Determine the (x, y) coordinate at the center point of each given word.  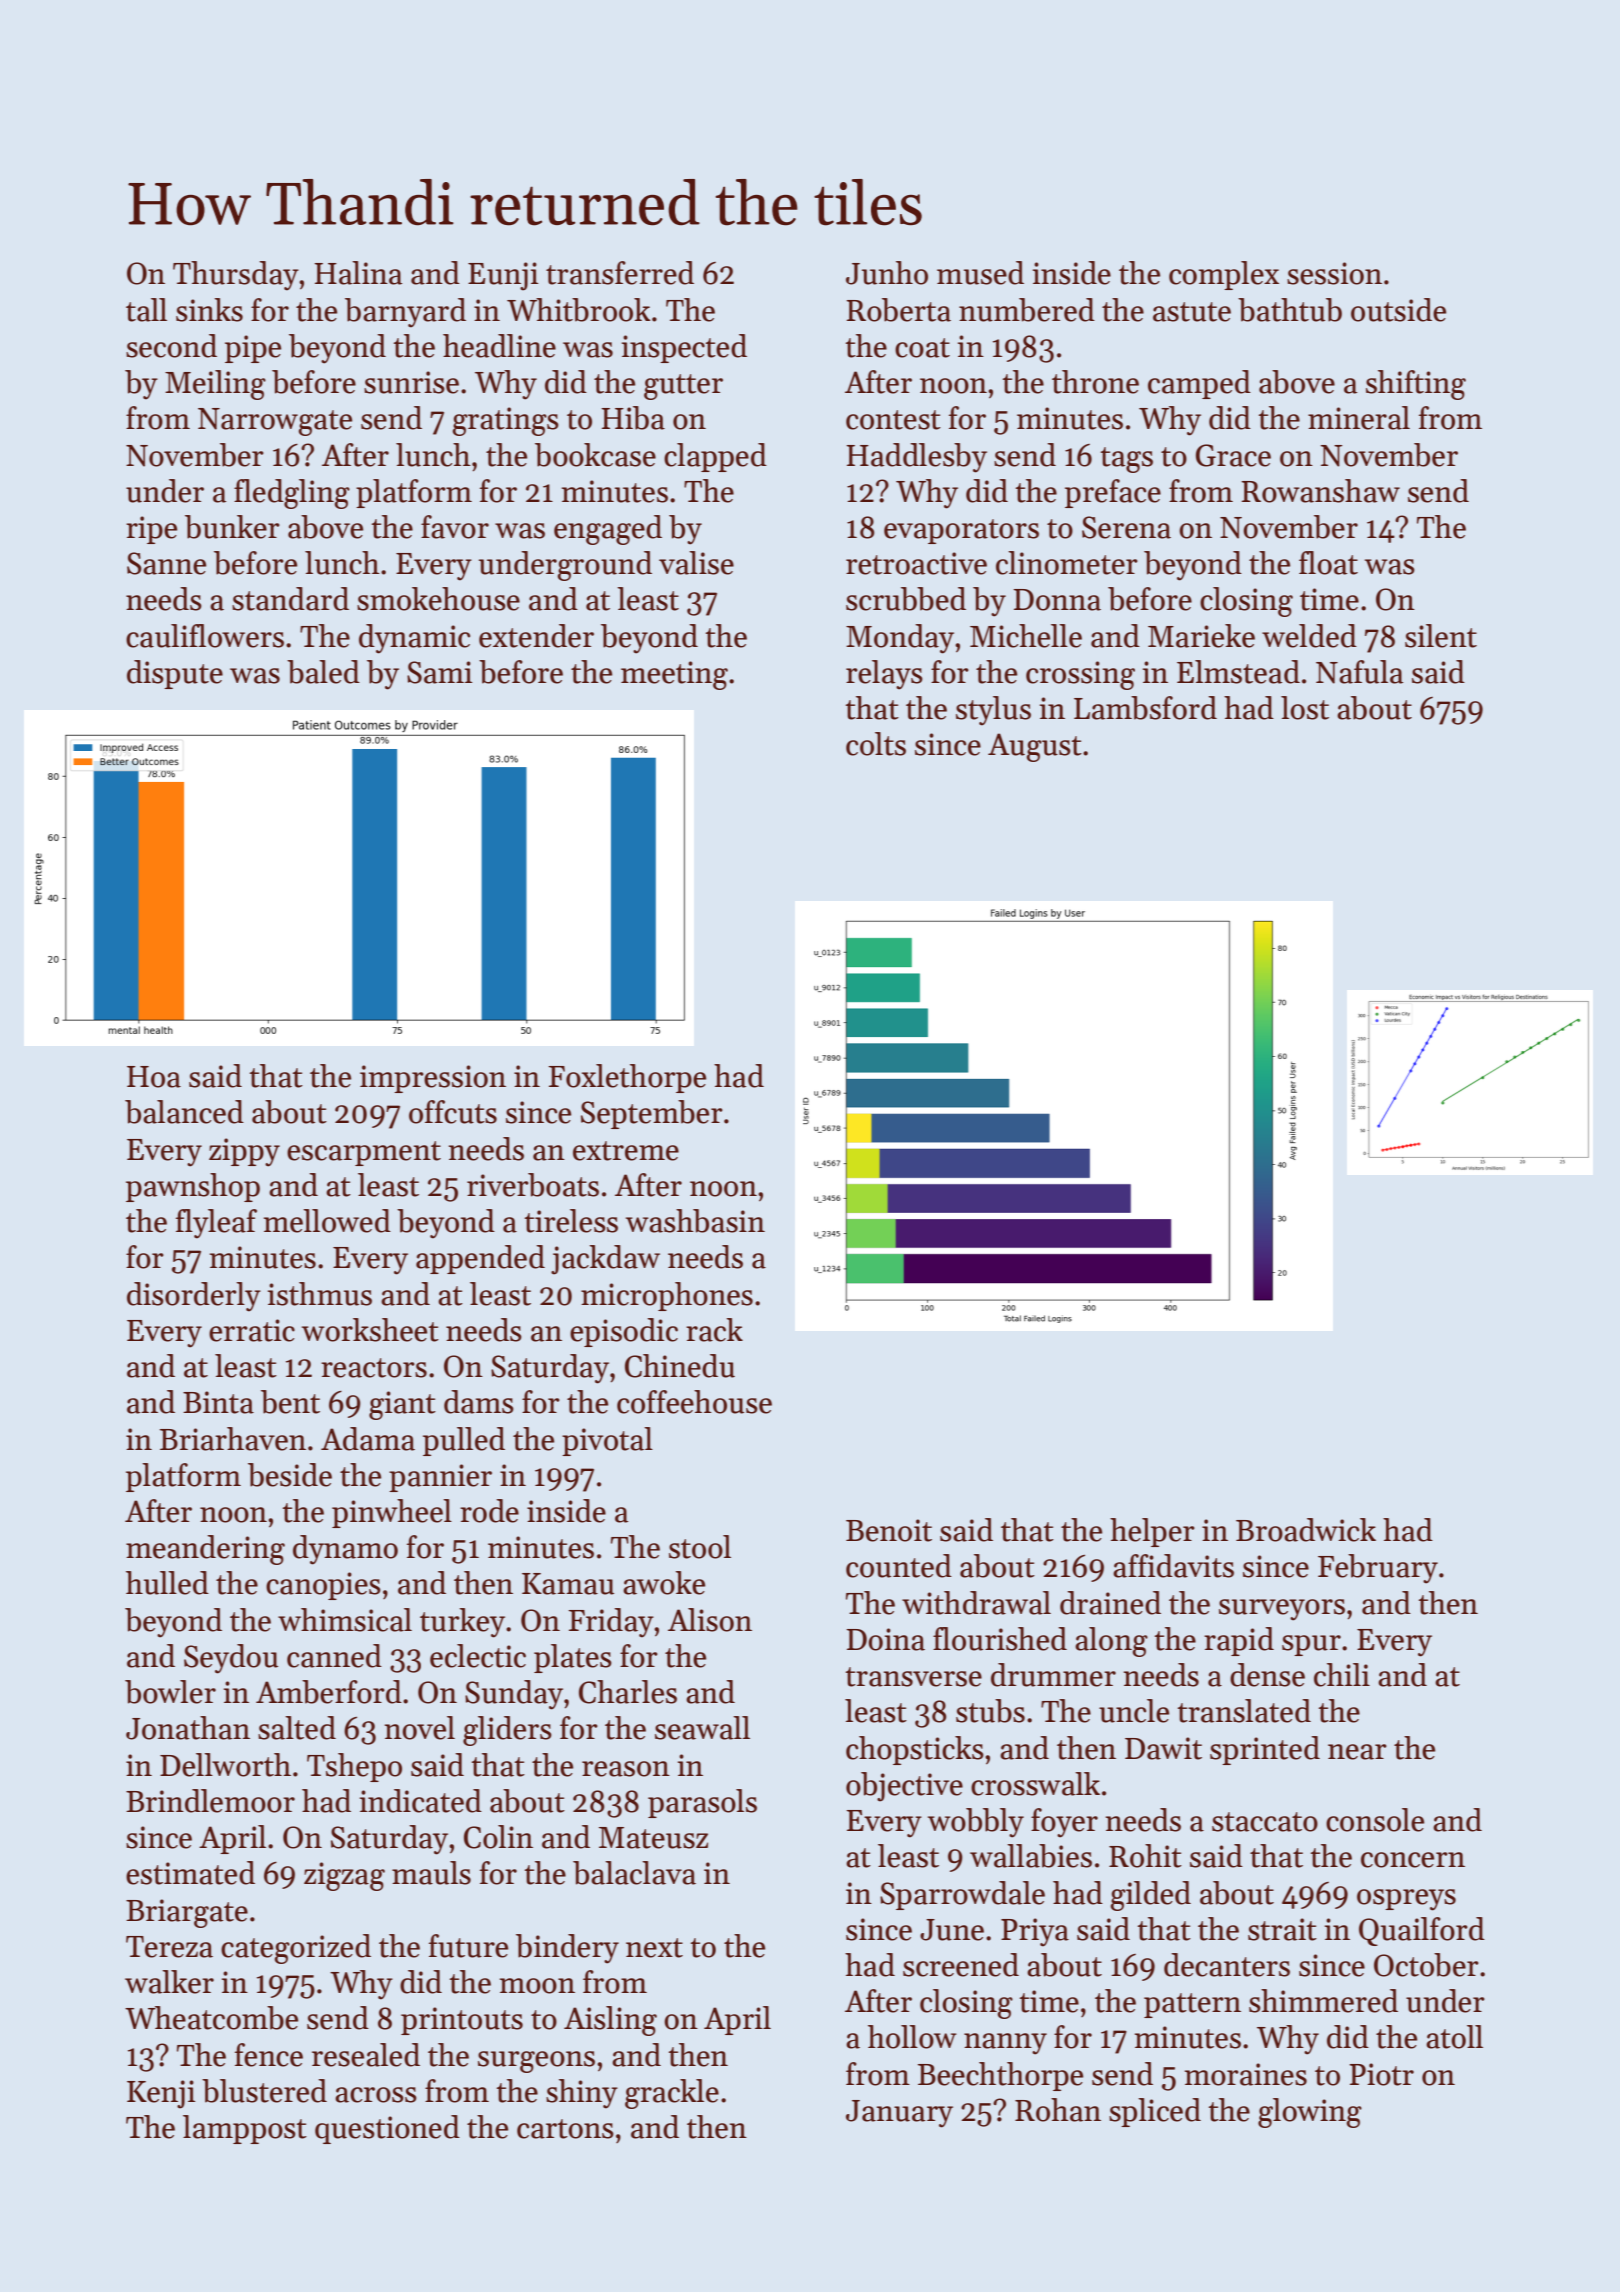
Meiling (215, 385)
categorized (296, 1949)
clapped (715, 457)
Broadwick (1306, 1530)
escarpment (364, 1153)
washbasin (695, 1221)
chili (1342, 1675)
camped (1199, 384)
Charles (628, 1692)
